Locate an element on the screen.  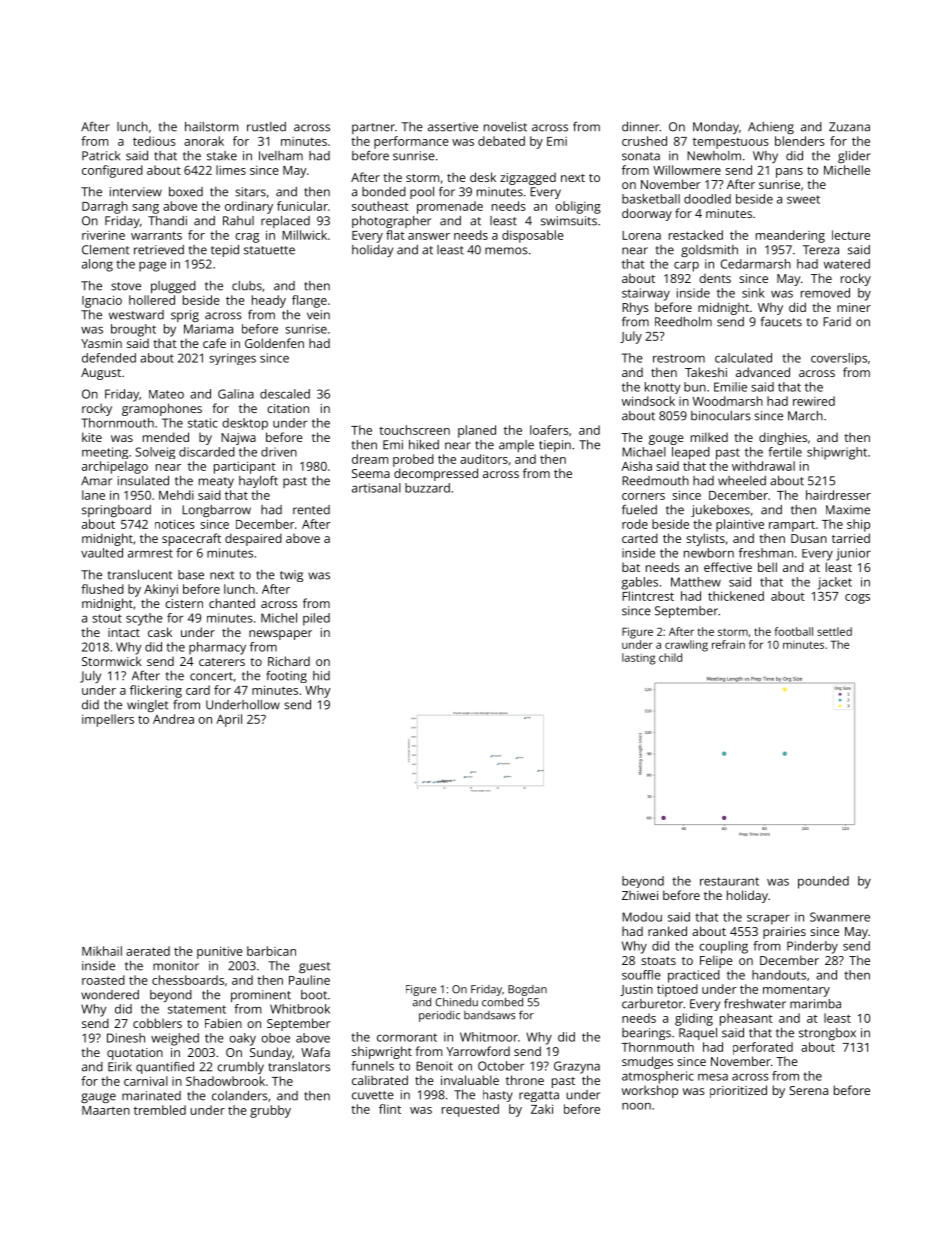
noon is located at coordinates (636, 1106).
